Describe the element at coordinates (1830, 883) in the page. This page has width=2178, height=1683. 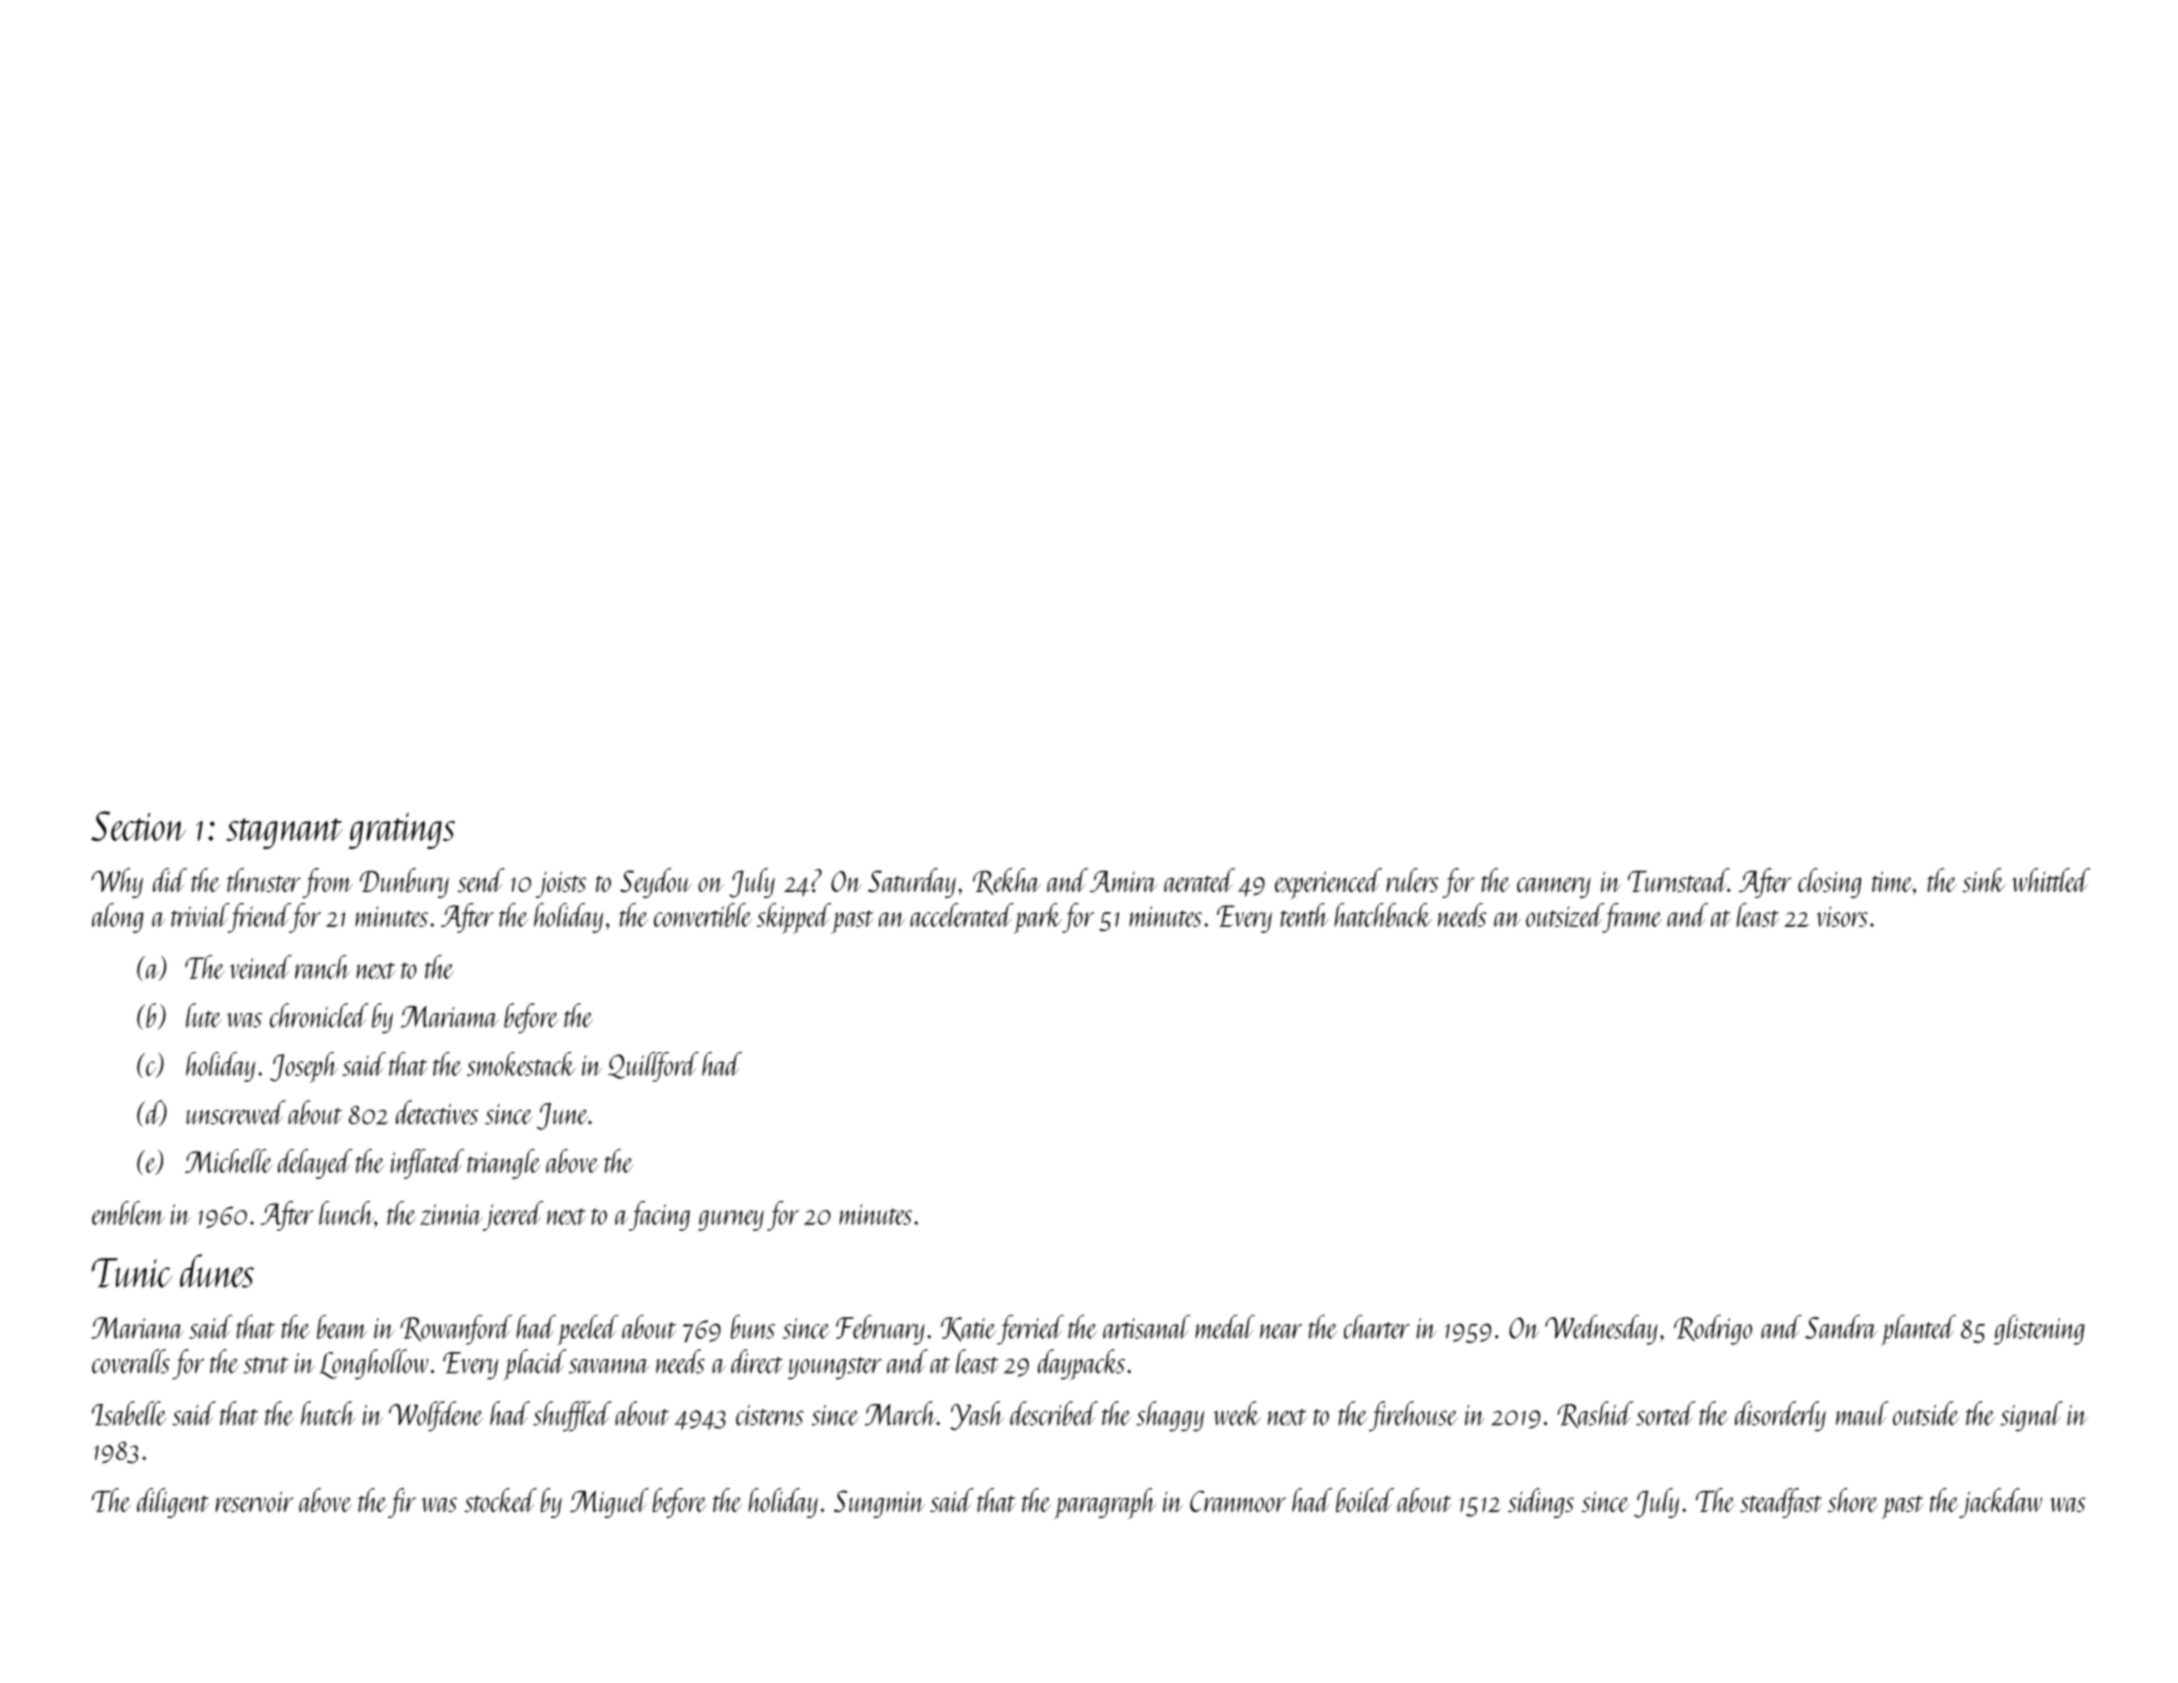
I see `closing` at that location.
